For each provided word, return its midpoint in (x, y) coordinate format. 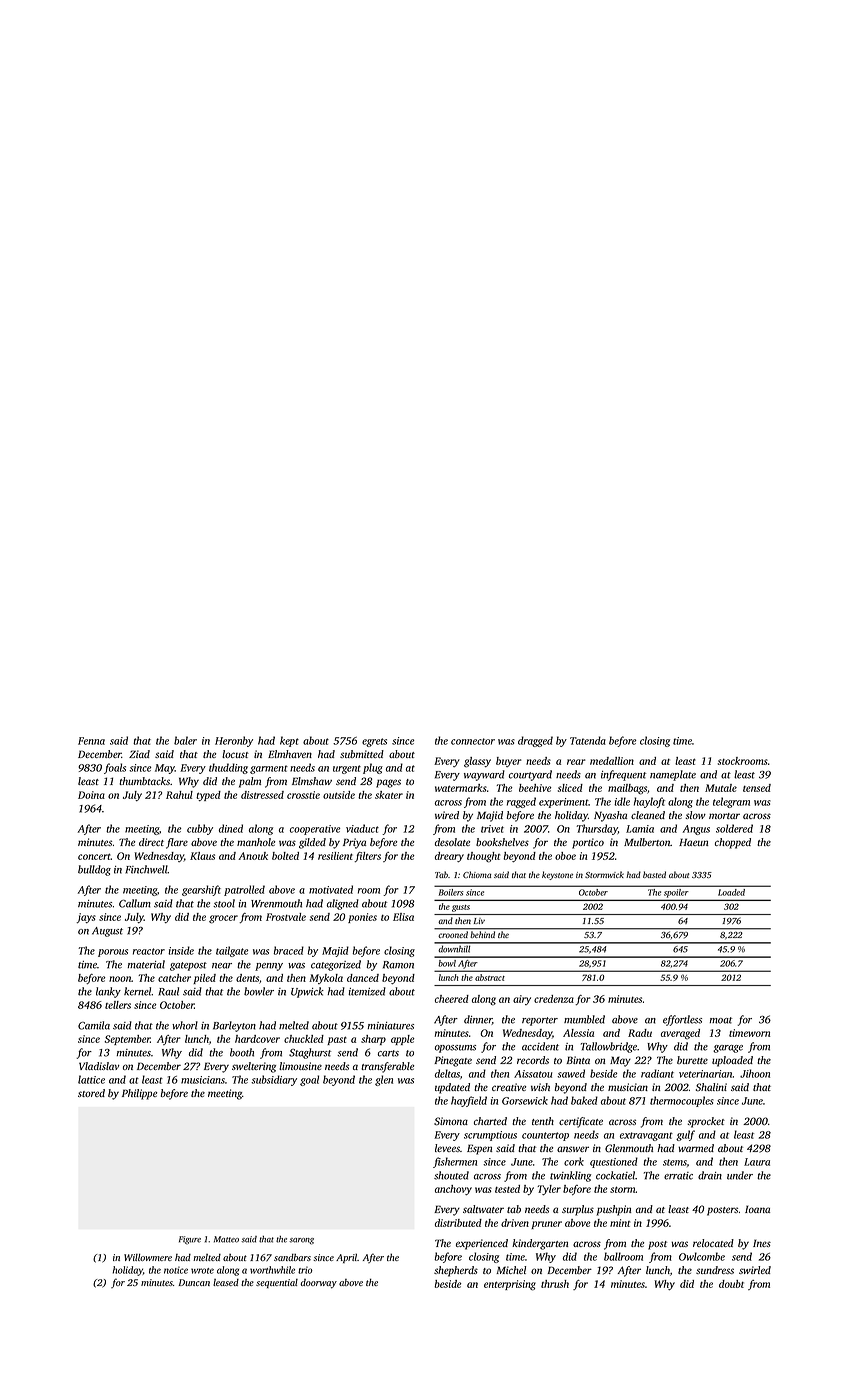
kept (289, 741)
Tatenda (588, 740)
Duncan (194, 1282)
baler (185, 740)
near (222, 966)
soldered (734, 828)
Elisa (403, 917)
